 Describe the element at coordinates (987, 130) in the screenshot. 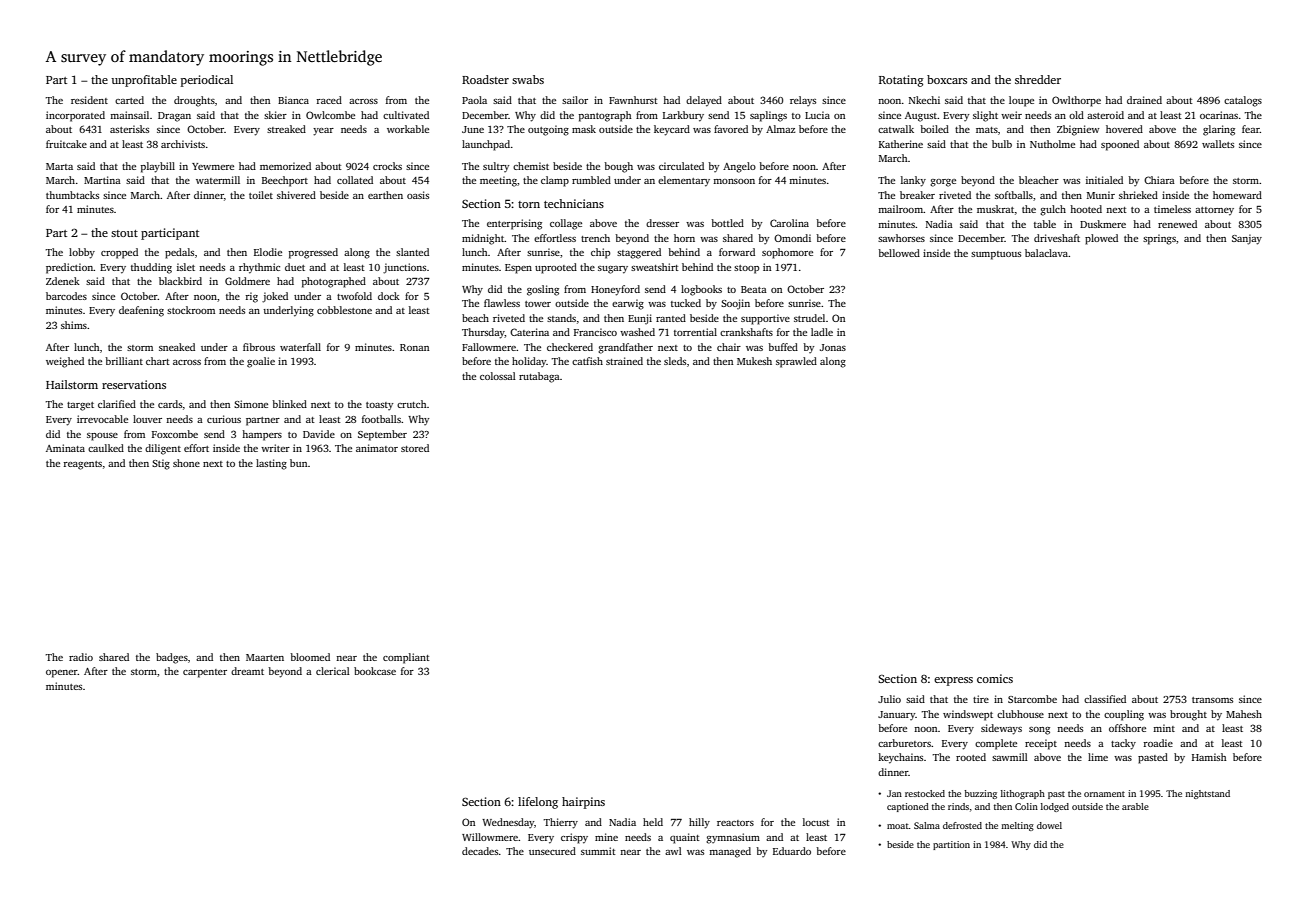

I see `mats` at that location.
